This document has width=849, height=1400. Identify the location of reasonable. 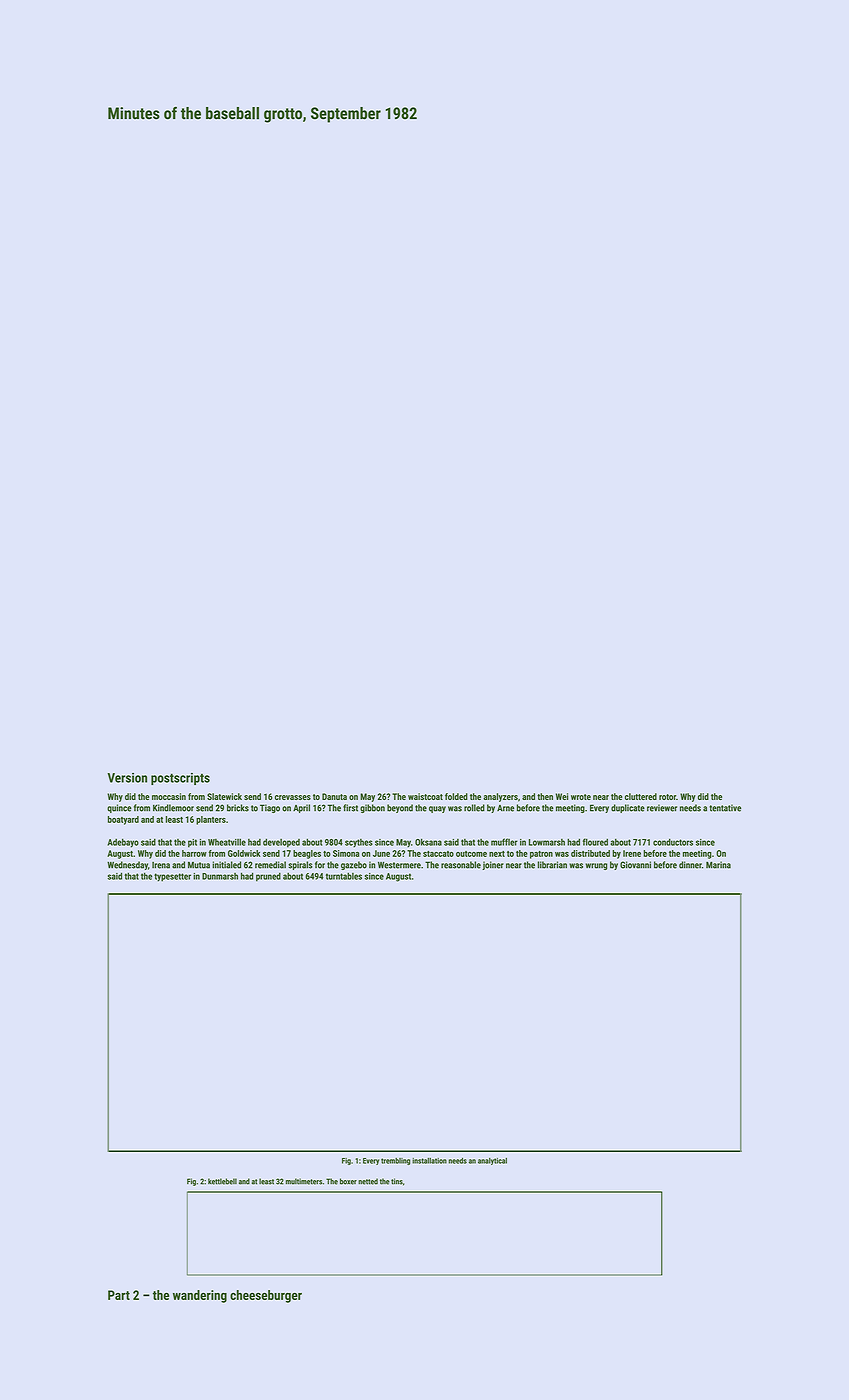
(461, 865).
